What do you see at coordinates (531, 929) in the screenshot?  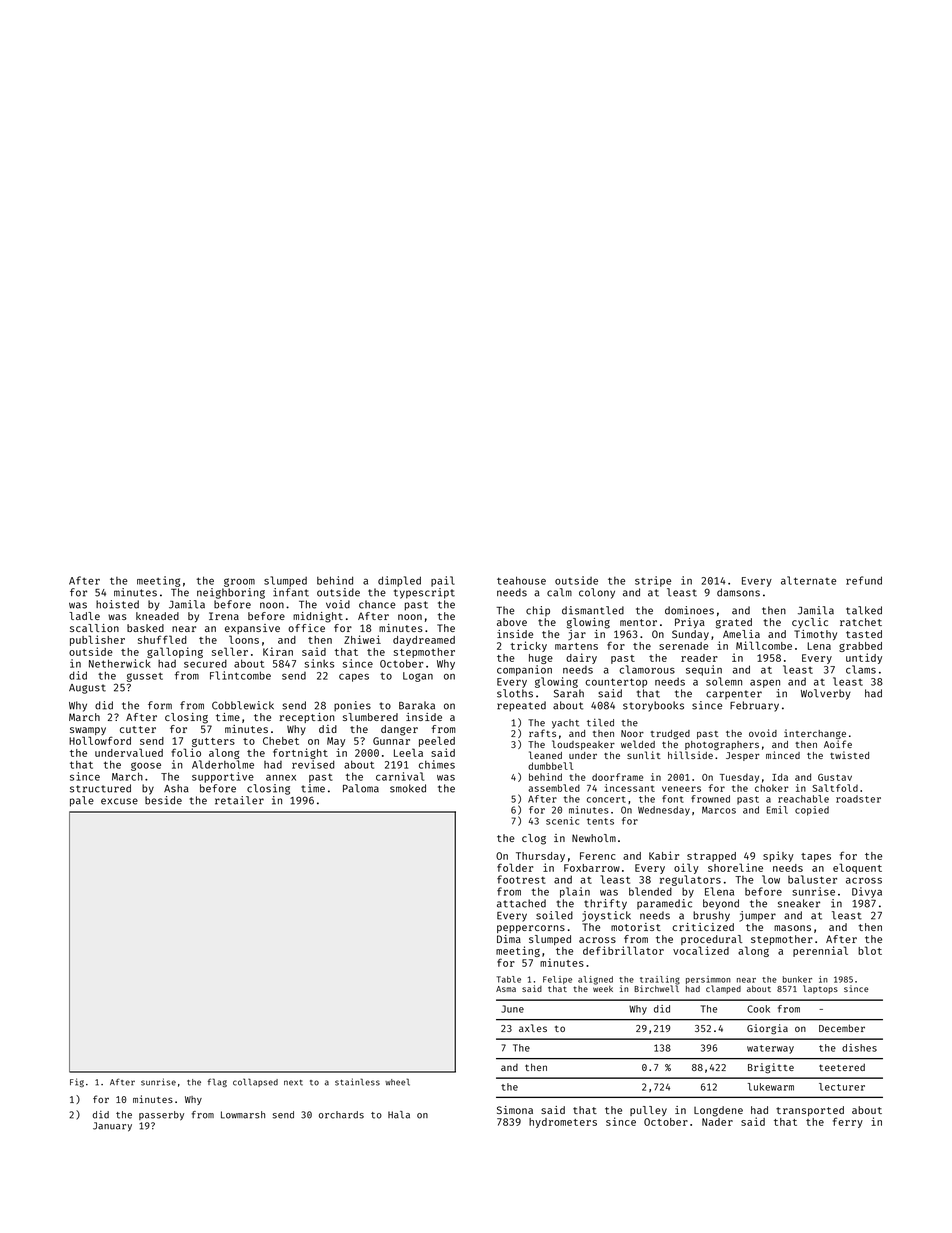 I see `peppercorns` at bounding box center [531, 929].
